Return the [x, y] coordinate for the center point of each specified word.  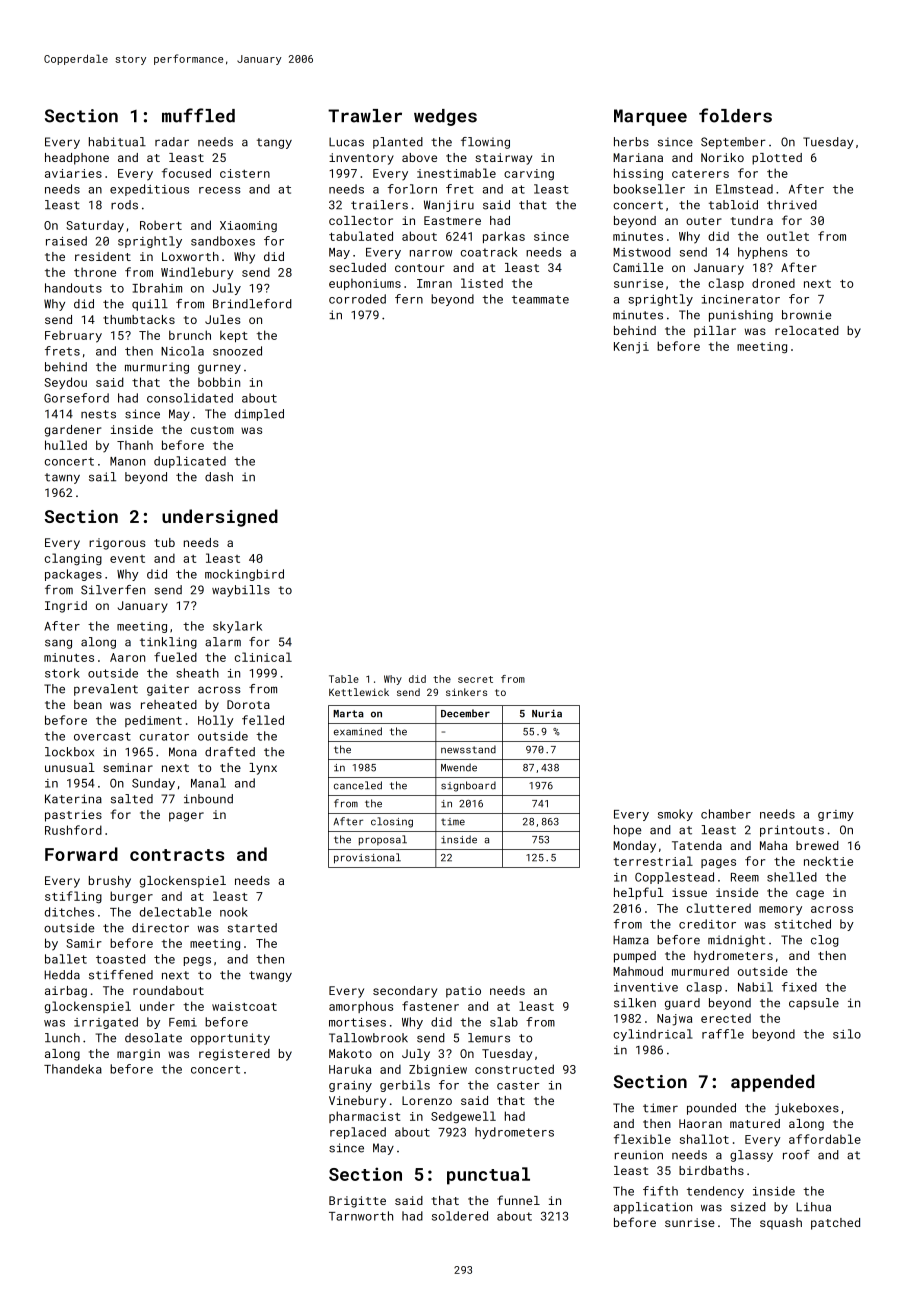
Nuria [547, 713]
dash [219, 477]
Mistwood [642, 252]
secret [475, 679]
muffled [198, 115]
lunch [62, 1038]
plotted [777, 159]
